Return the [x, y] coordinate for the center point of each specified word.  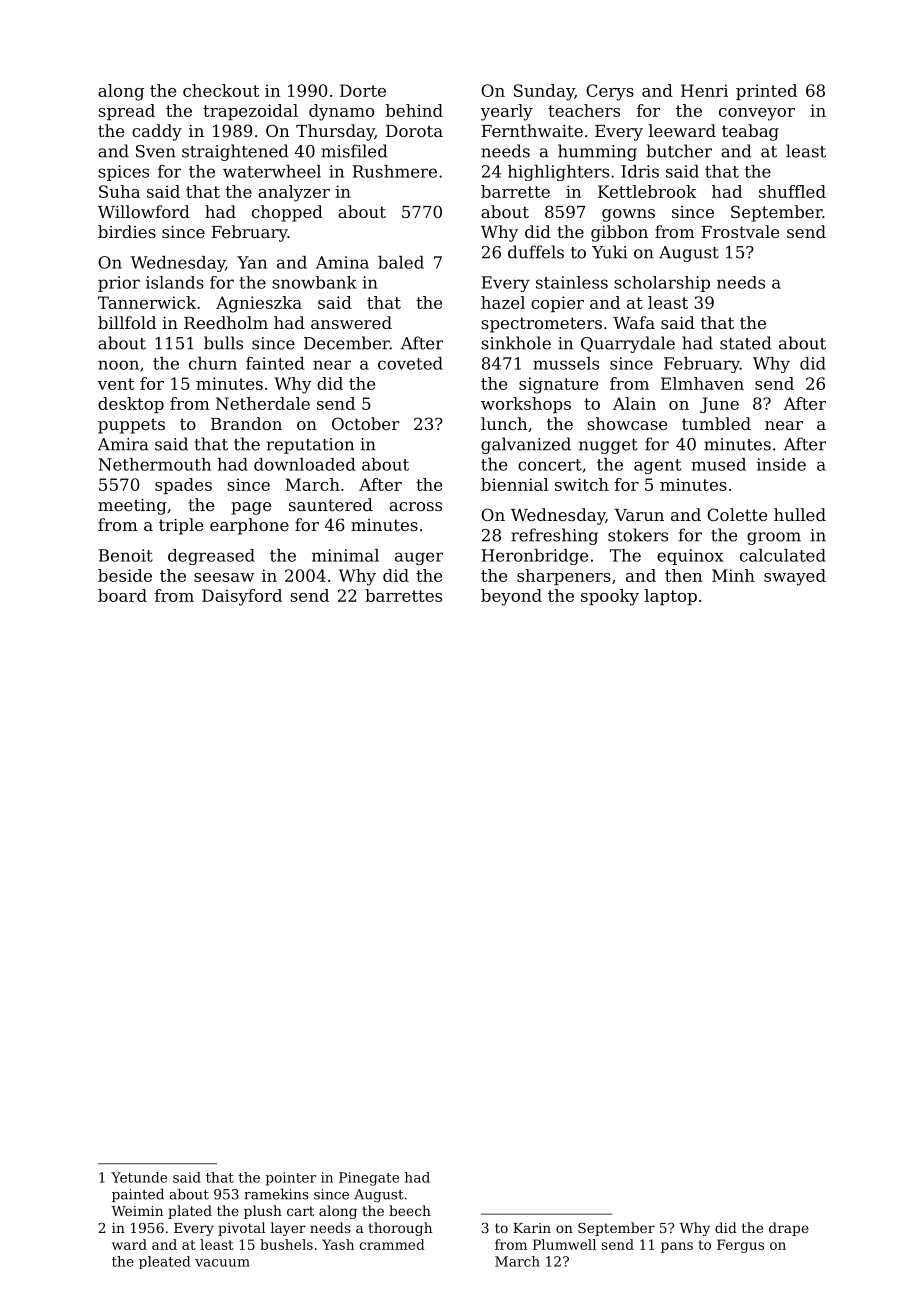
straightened [235, 152]
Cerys [610, 92]
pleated [164, 1262]
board [122, 595]
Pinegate [369, 1179]
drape [789, 1229]
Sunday [544, 92]
